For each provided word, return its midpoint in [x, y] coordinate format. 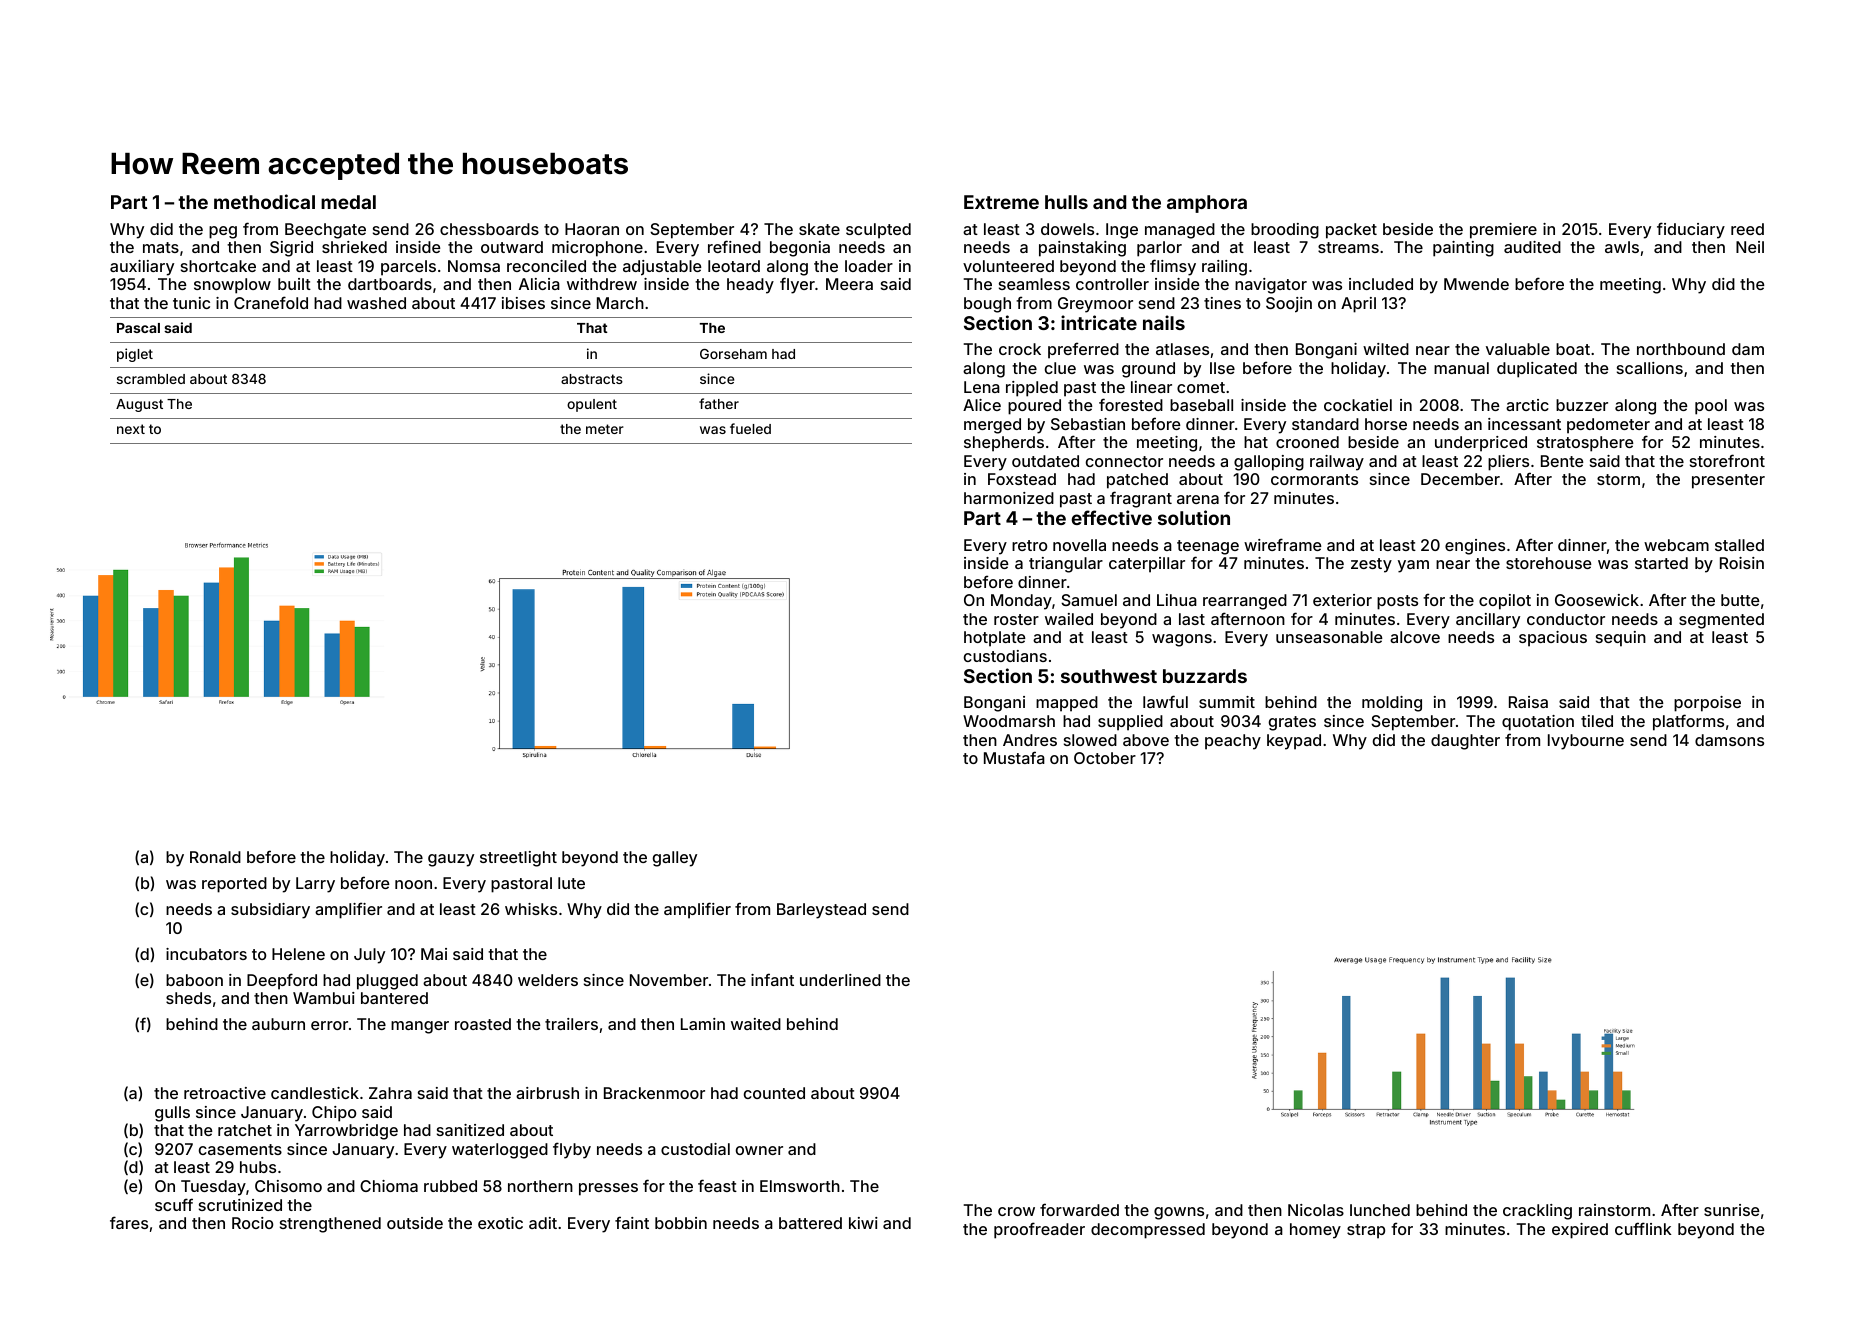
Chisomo [288, 1186]
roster [1016, 619]
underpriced [1481, 444]
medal [348, 202]
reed [1747, 229]
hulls [1066, 202]
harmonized [1009, 498]
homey [1315, 1231]
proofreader [1039, 1230]
